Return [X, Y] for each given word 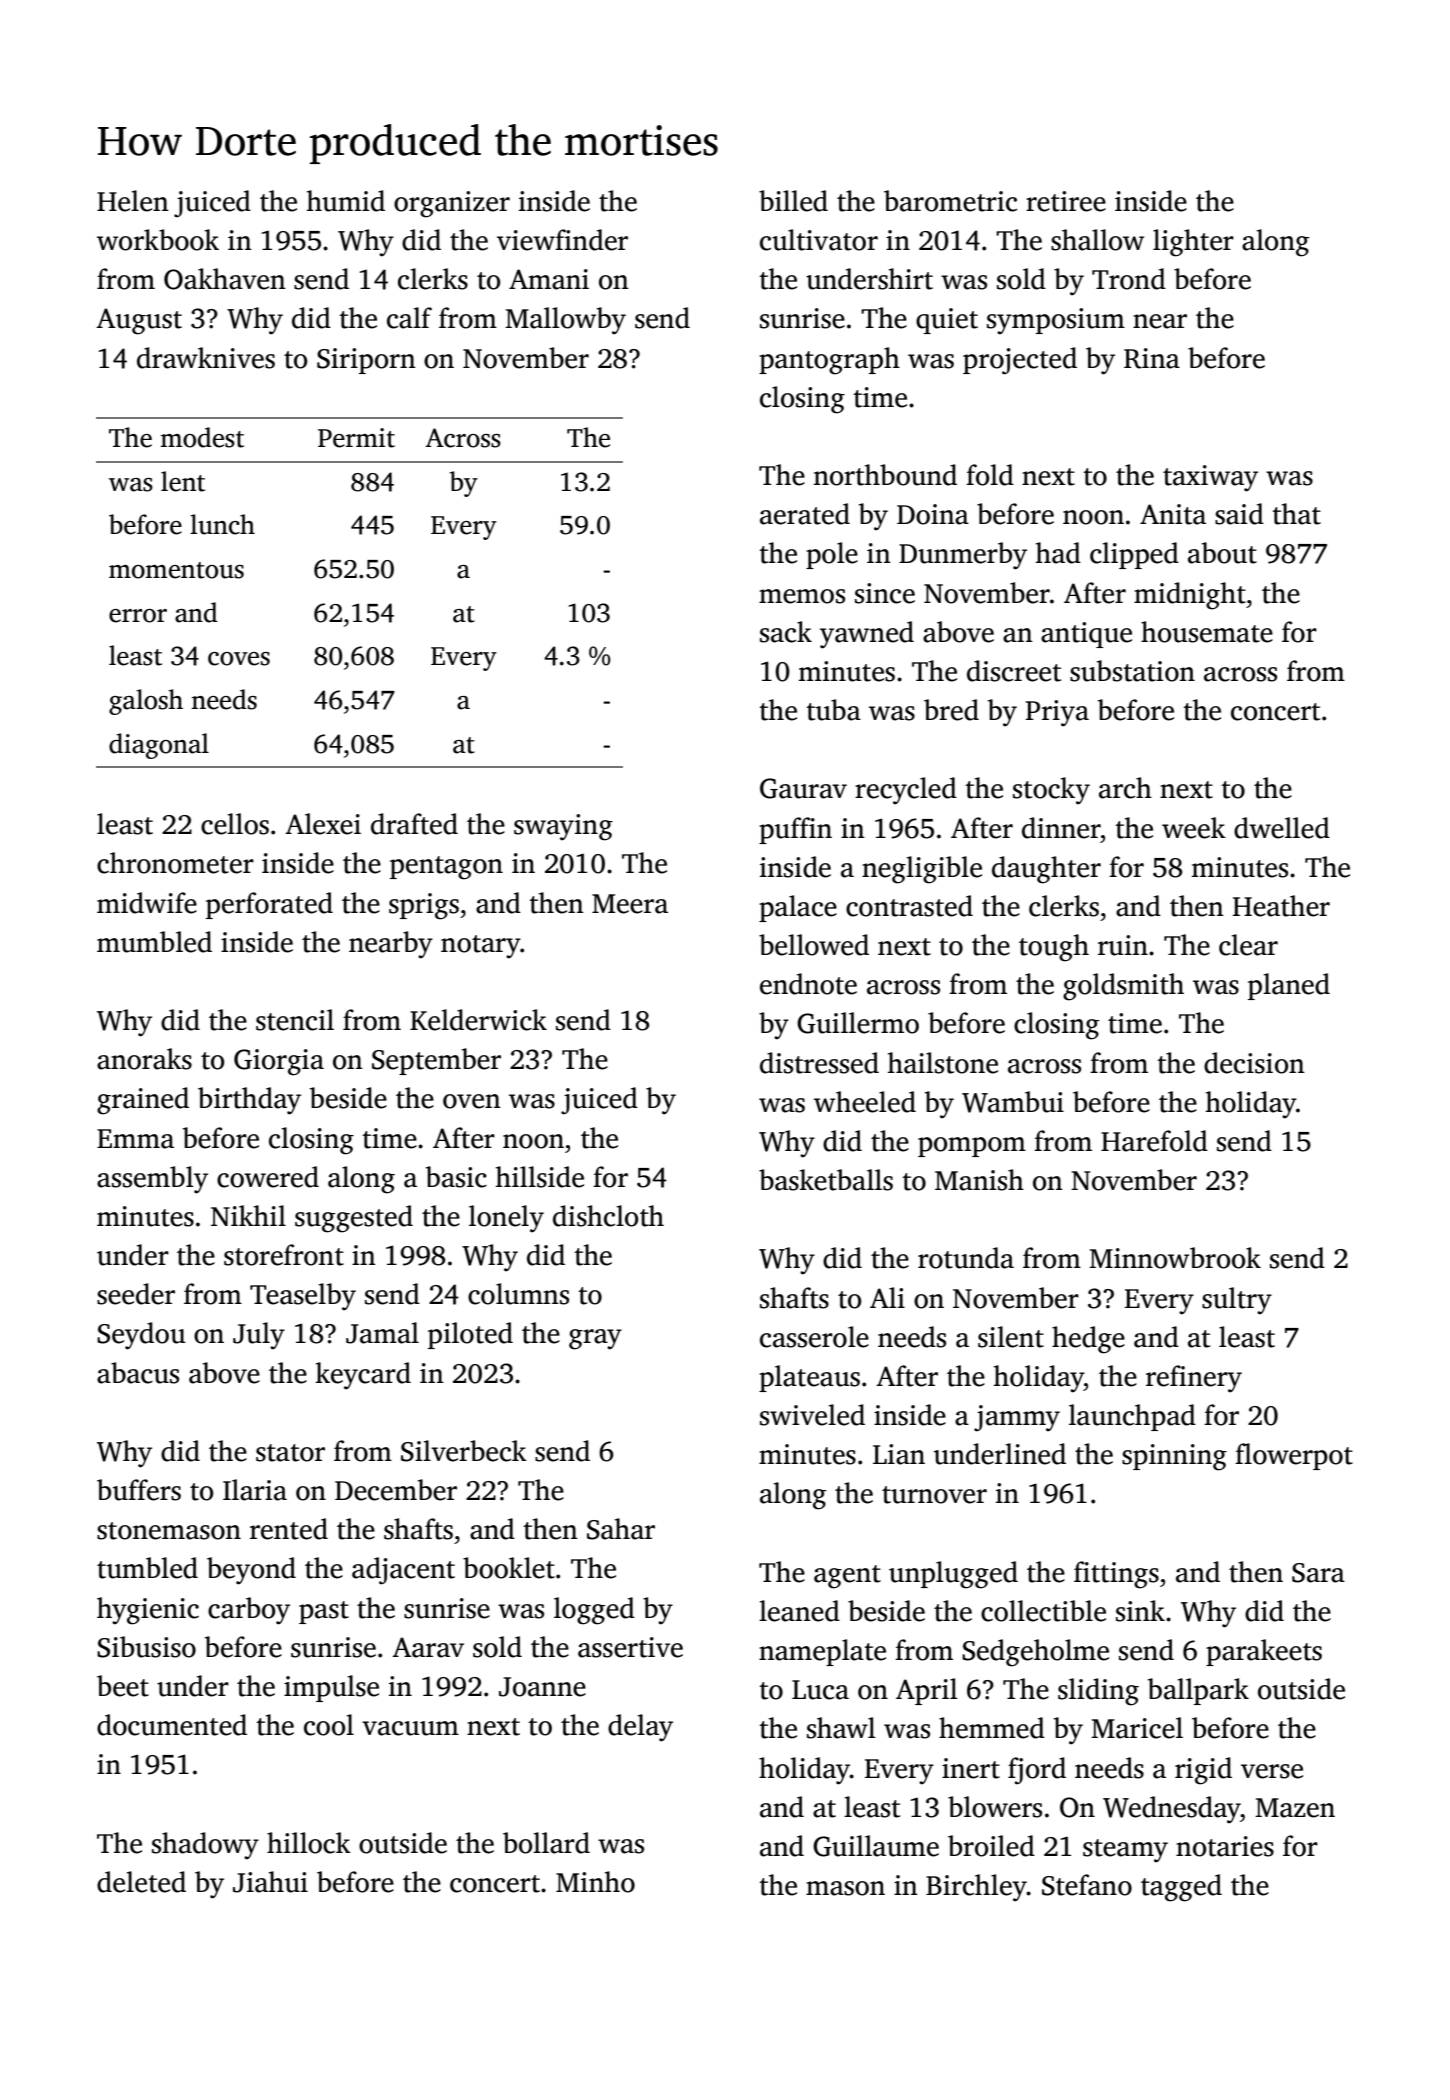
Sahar [621, 1529]
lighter [1193, 243]
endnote [808, 984]
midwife [147, 903]
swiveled [812, 1415]
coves [239, 659]
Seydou [141, 1336]
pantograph [829, 361]
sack [786, 632]
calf [409, 318]
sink [1140, 1611]
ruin [1123, 945]
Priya [1057, 713]
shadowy [205, 1846]
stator [290, 1453]
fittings [1116, 1575]
